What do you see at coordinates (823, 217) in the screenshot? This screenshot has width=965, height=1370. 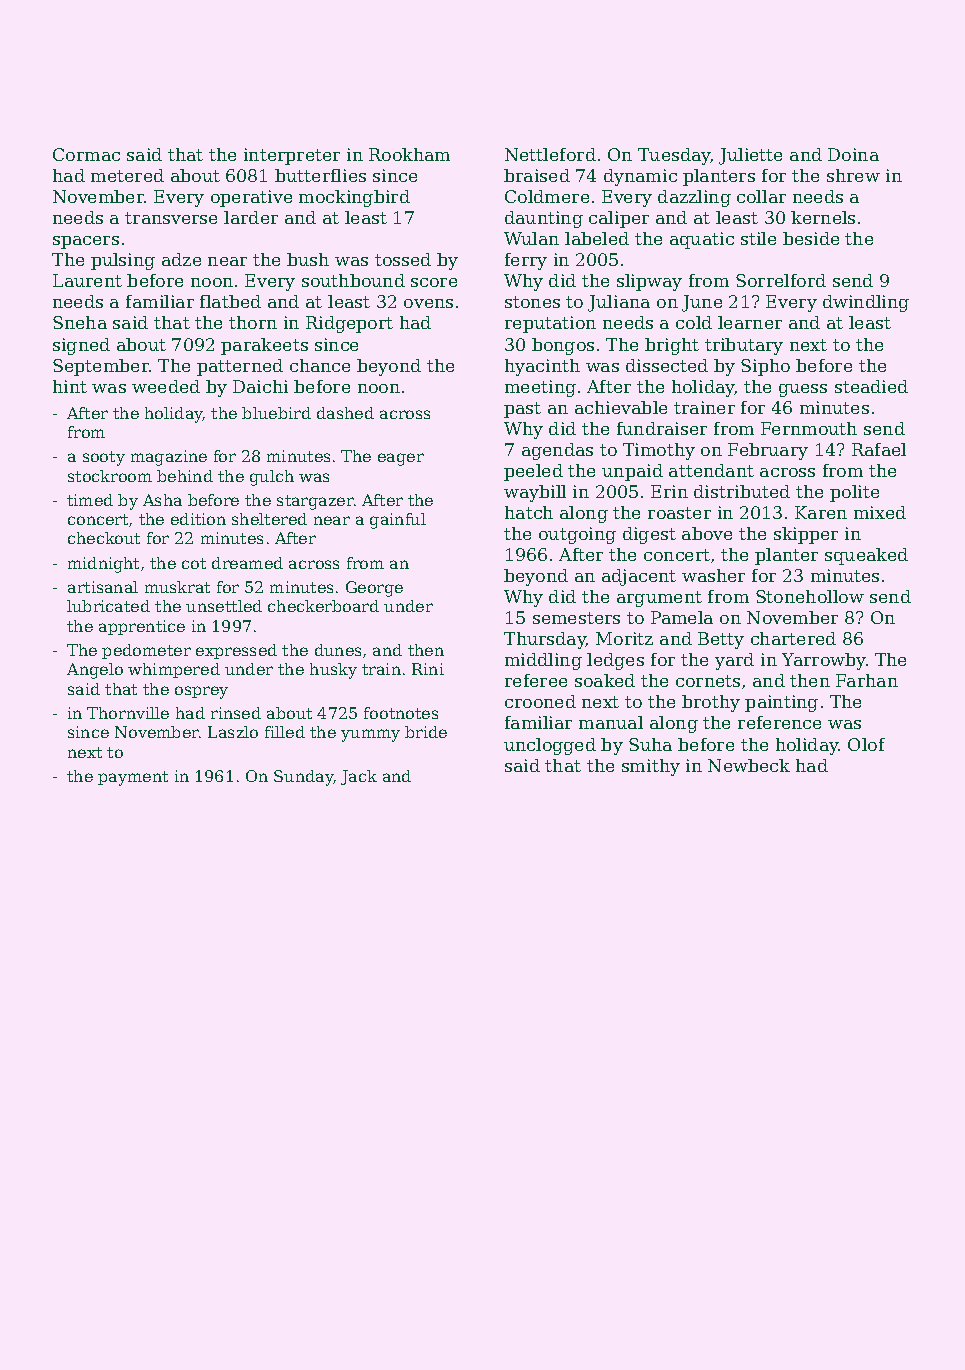 I see `kernels` at bounding box center [823, 217].
